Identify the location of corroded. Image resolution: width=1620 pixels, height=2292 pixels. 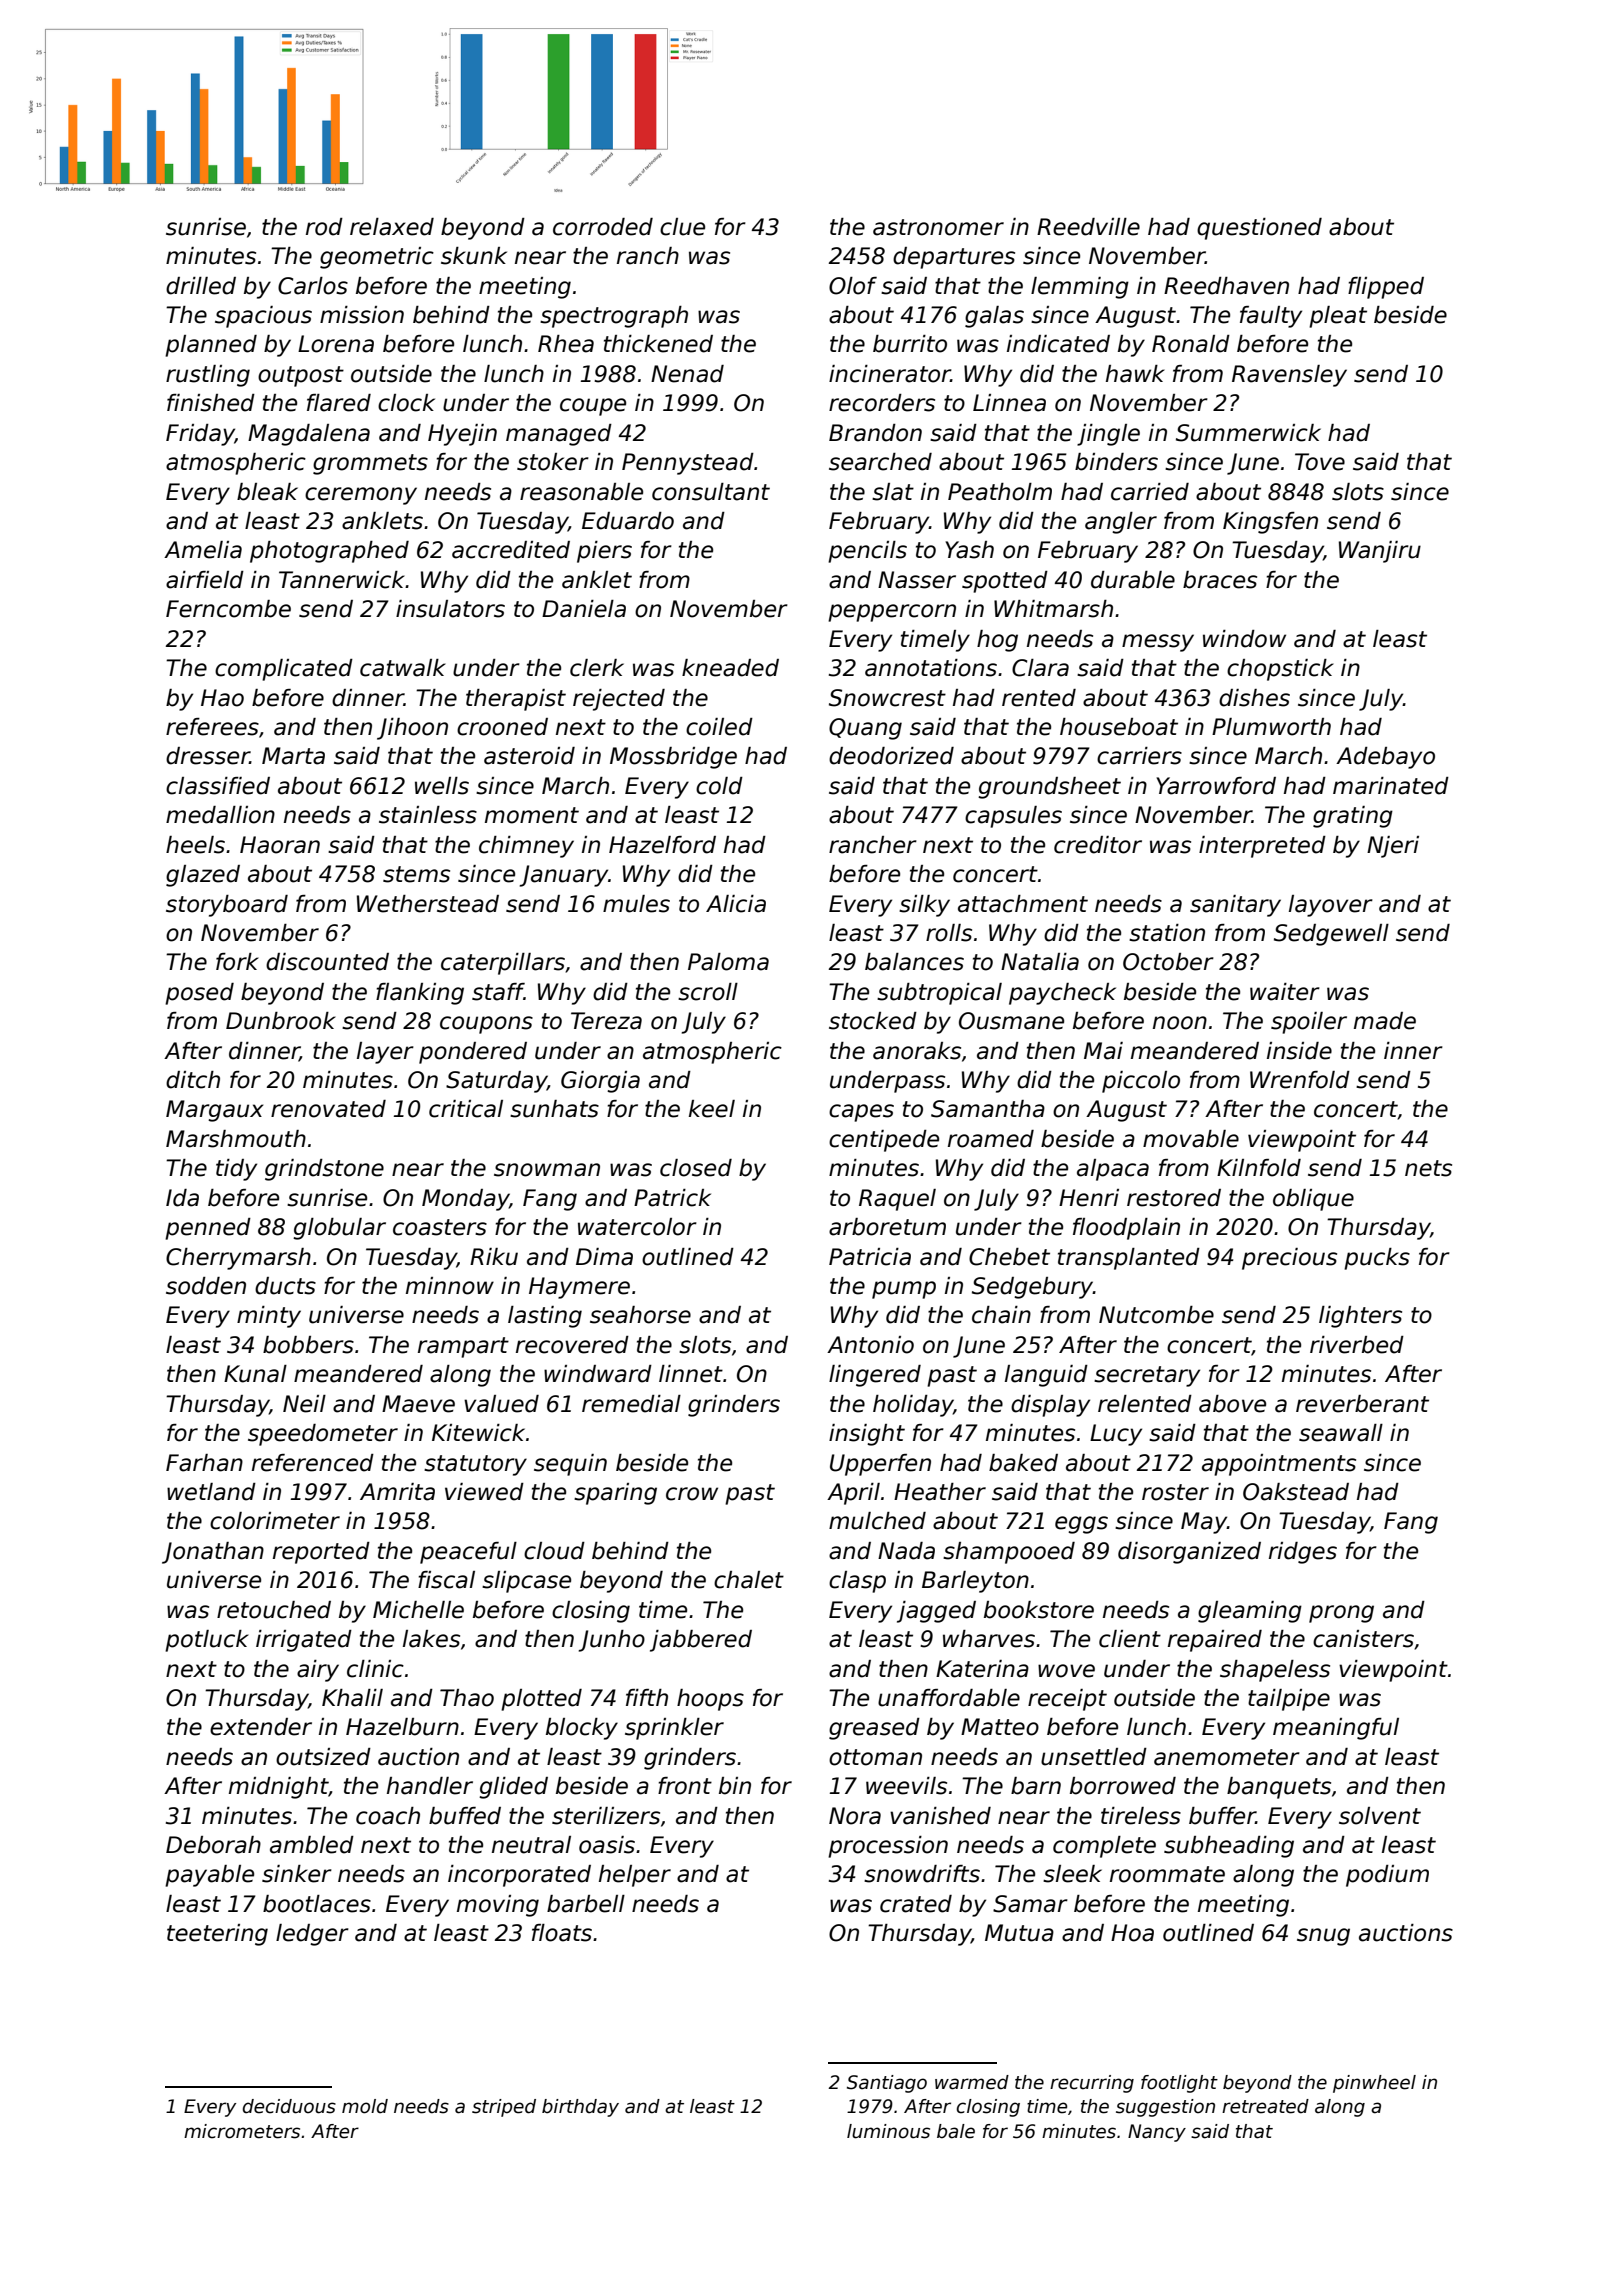
(603, 227).
